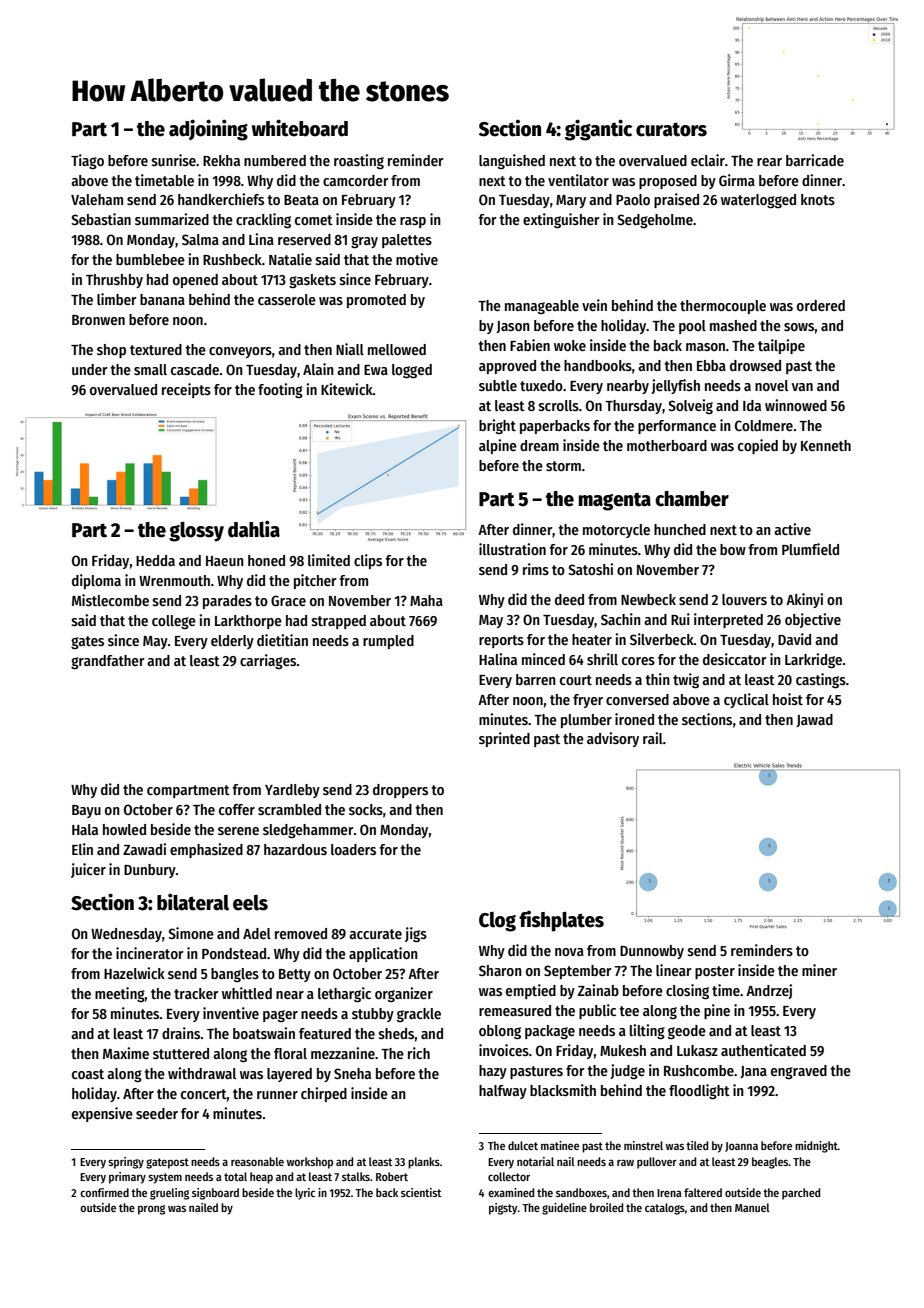 The image size is (924, 1308). Describe the element at coordinates (88, 1074) in the screenshot. I see `coast` at that location.
